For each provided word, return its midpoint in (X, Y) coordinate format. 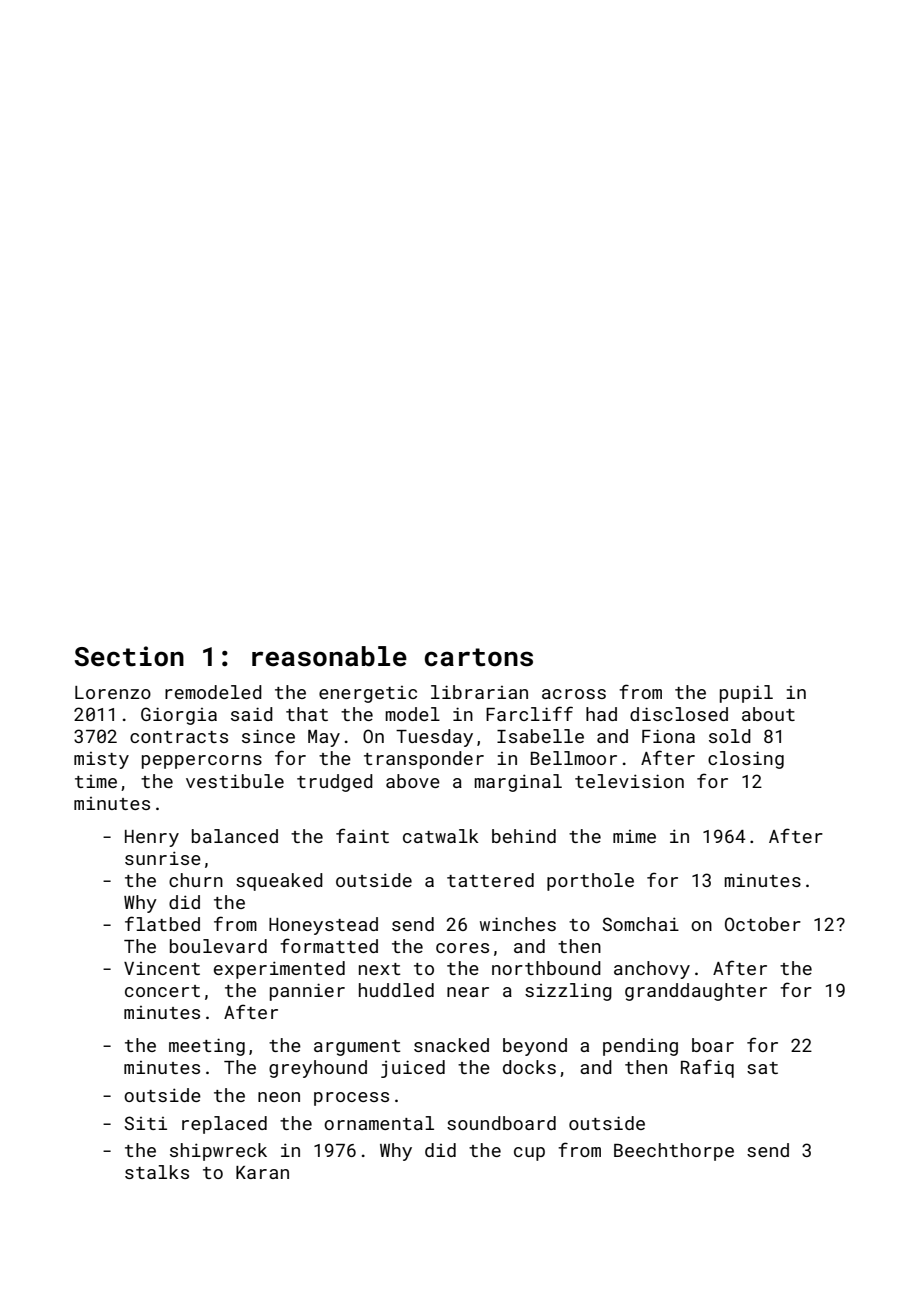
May (324, 738)
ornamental (379, 1123)
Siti (146, 1123)
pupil (746, 694)
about (768, 714)
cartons (479, 657)
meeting (207, 1047)
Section (129, 656)
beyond (535, 1047)
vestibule (235, 781)
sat (762, 1068)
